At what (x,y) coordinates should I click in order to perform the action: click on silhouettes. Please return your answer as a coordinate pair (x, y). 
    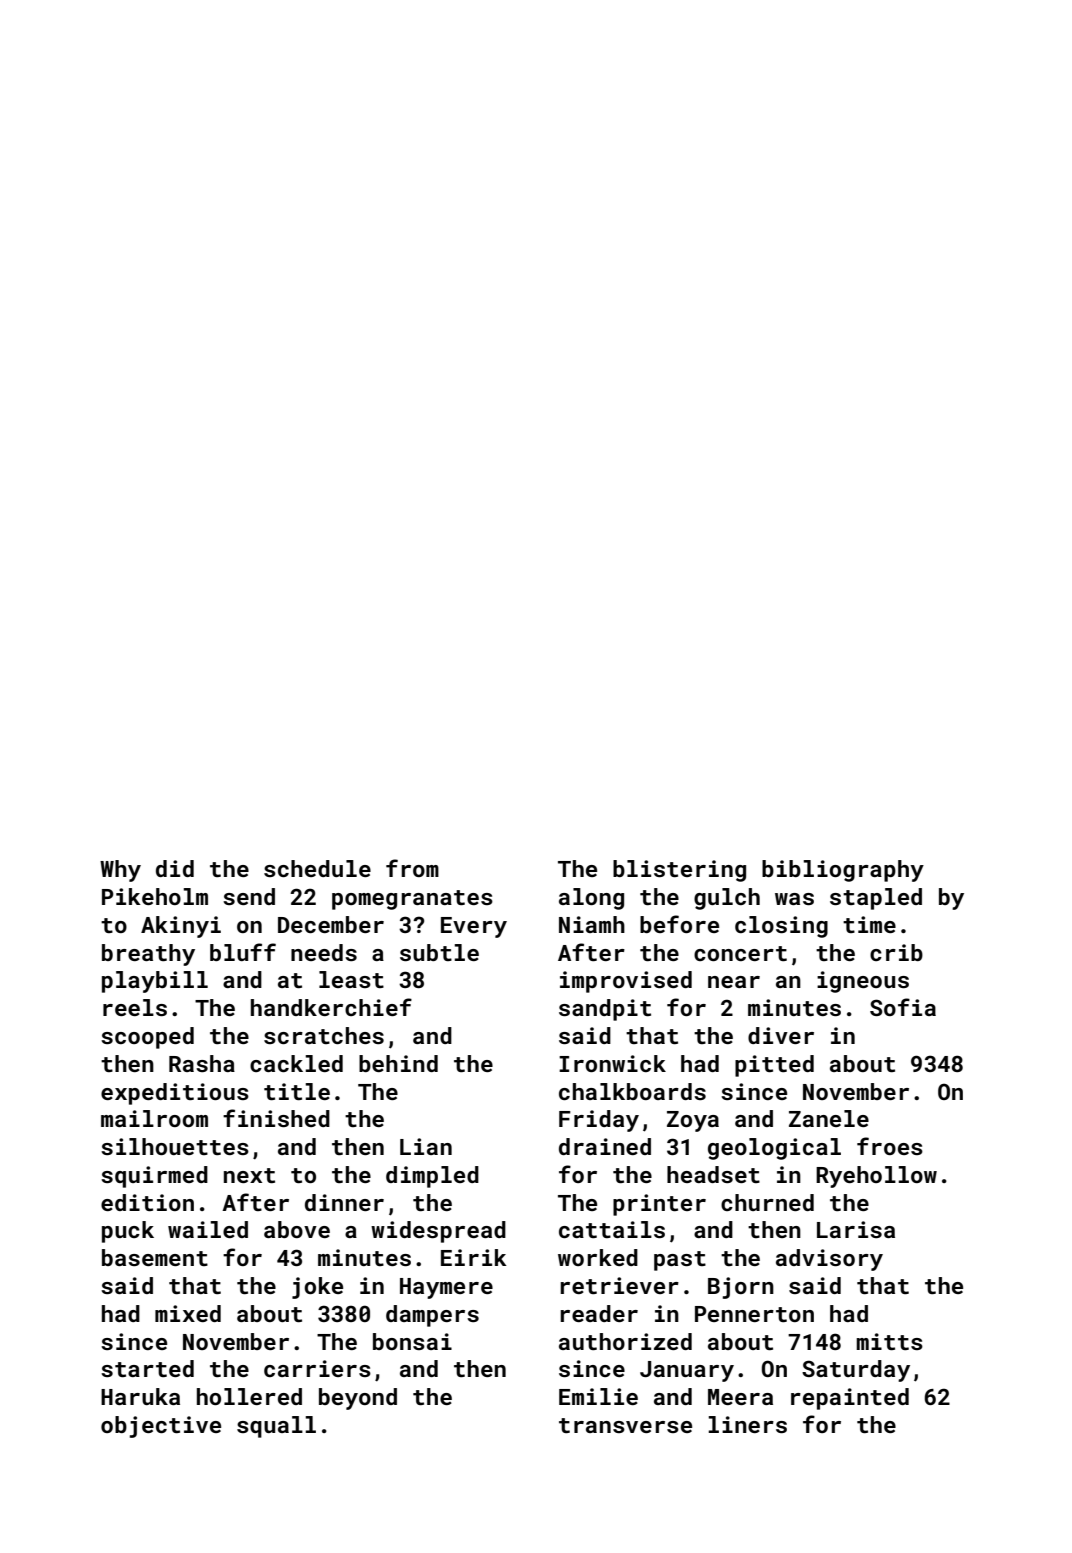
    Looking at the image, I should click on (175, 1146).
